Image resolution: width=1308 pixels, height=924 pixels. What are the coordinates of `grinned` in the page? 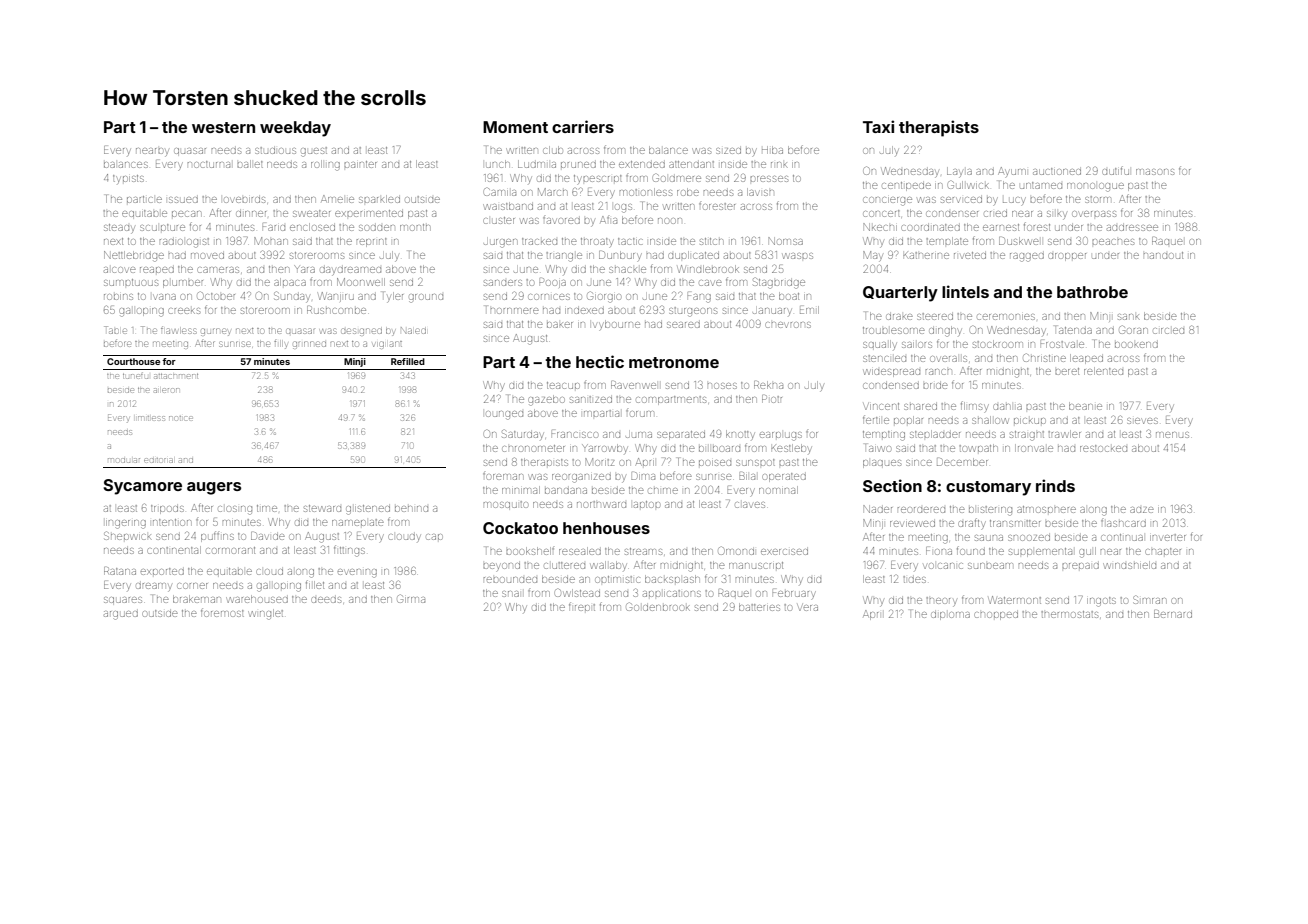 It's located at (309, 345).
